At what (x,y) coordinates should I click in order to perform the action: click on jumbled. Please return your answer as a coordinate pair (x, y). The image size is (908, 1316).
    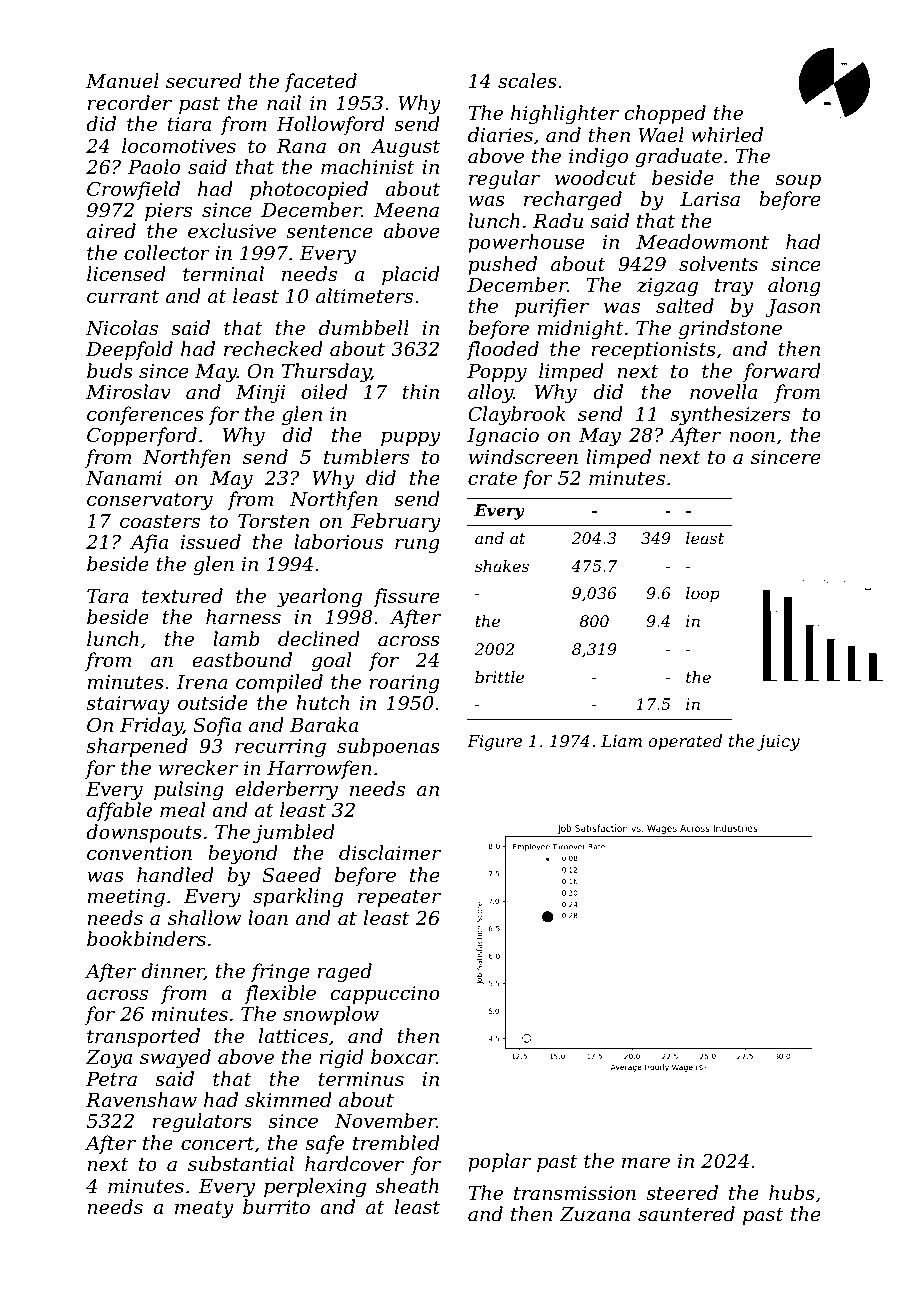
    Looking at the image, I should click on (294, 834).
